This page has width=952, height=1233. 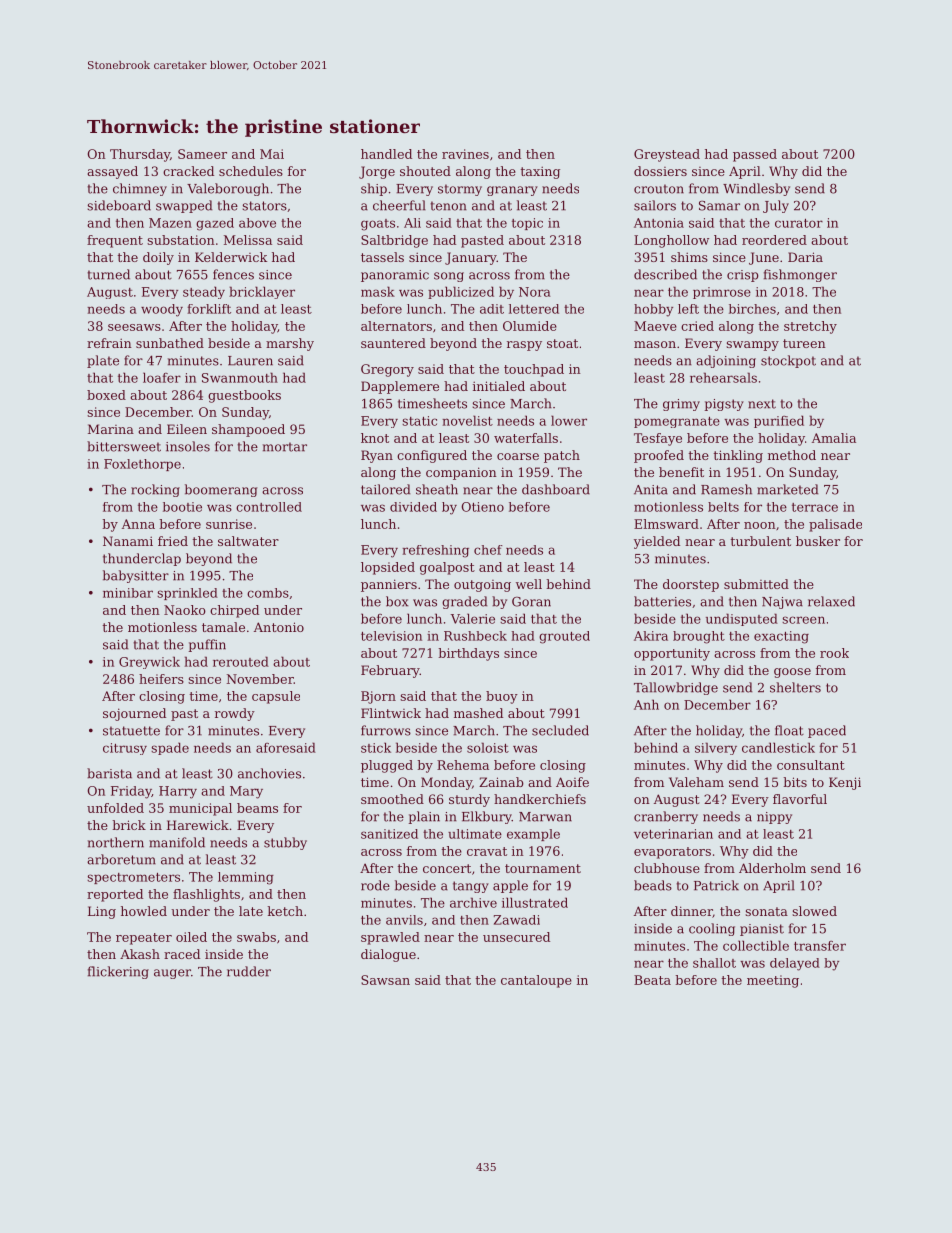 What do you see at coordinates (803, 620) in the page?
I see `screen` at bounding box center [803, 620].
